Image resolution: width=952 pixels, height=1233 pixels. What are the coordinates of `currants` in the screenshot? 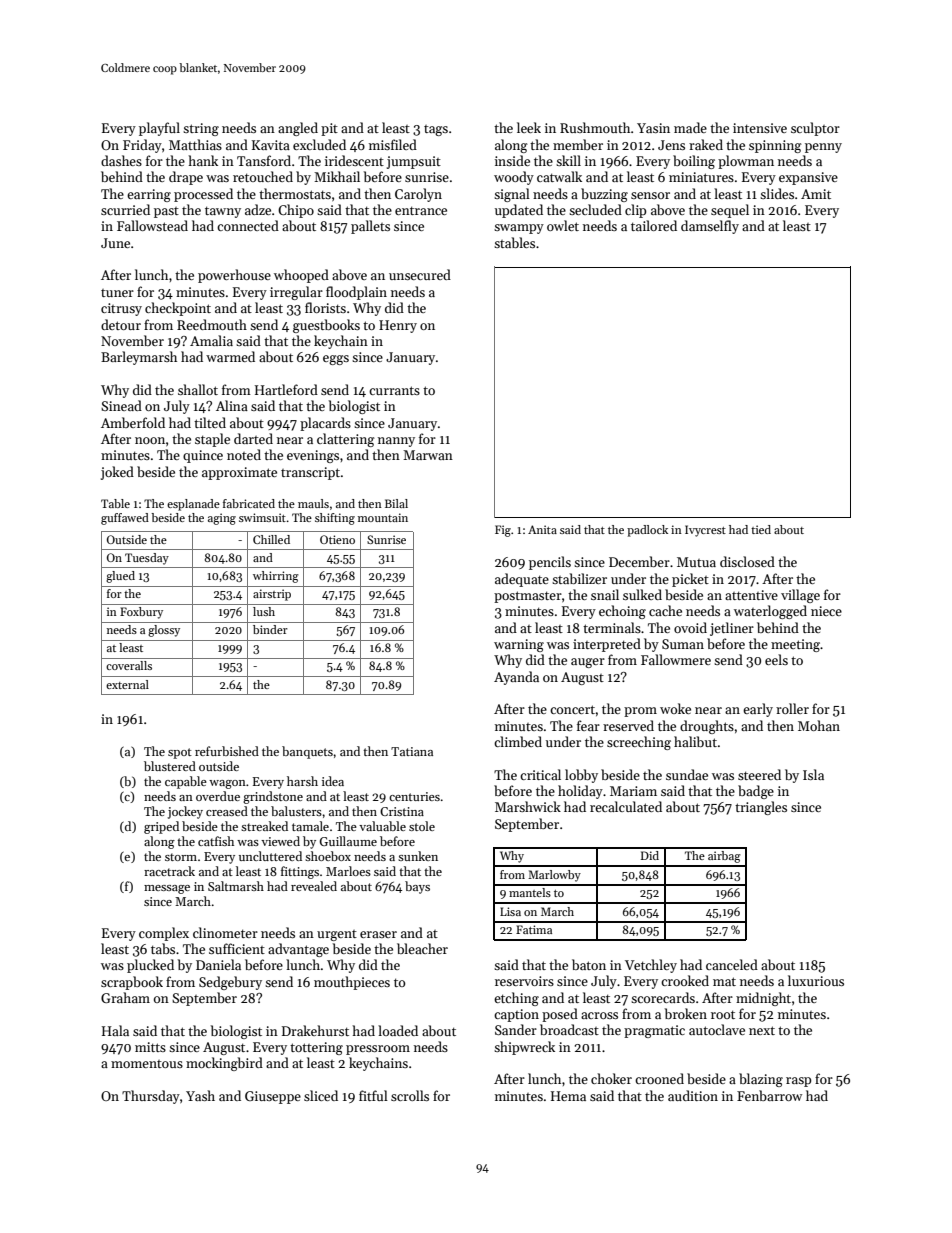 It's located at (394, 390).
